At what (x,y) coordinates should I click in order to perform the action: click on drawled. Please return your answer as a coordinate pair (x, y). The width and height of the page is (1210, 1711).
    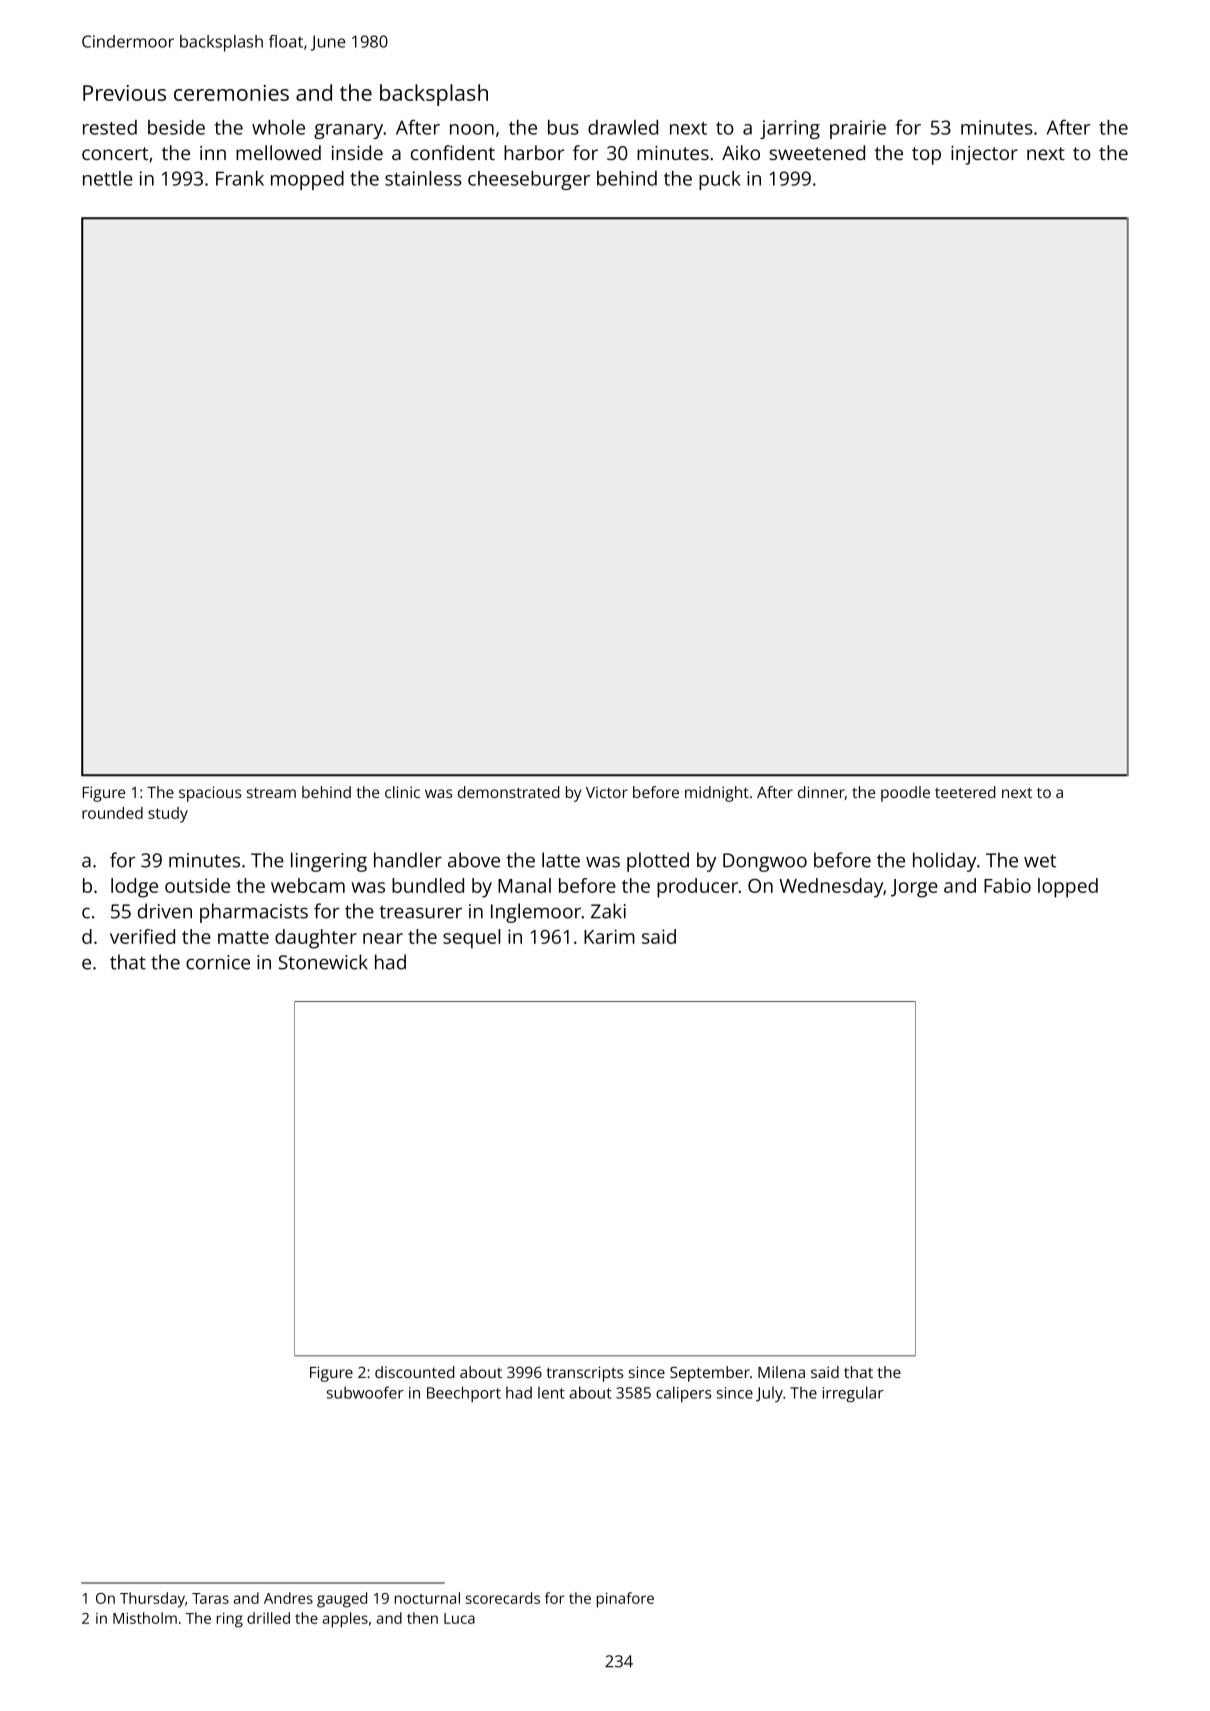
    Looking at the image, I should click on (623, 127).
